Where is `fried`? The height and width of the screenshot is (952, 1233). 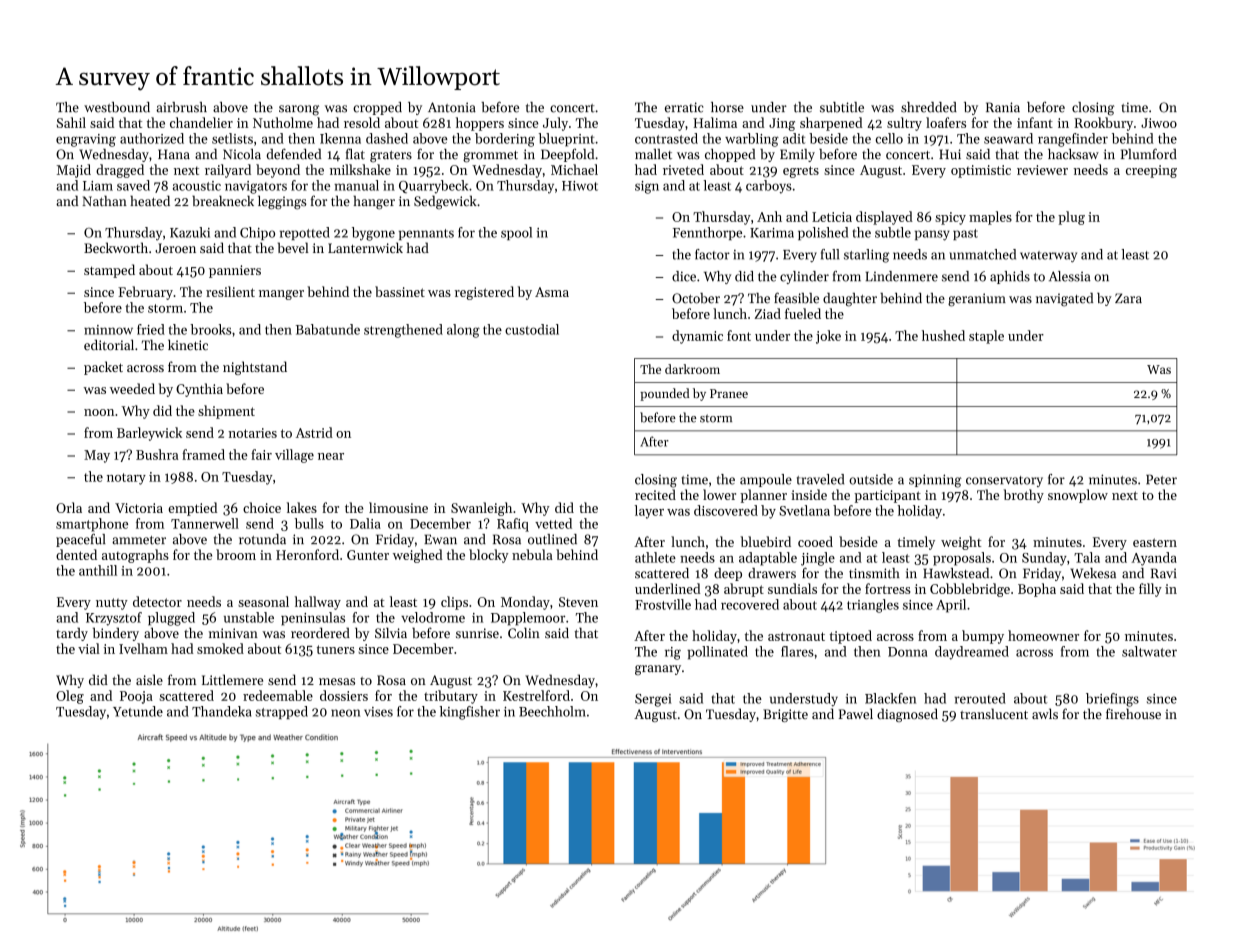
fried is located at coordinates (151, 329).
